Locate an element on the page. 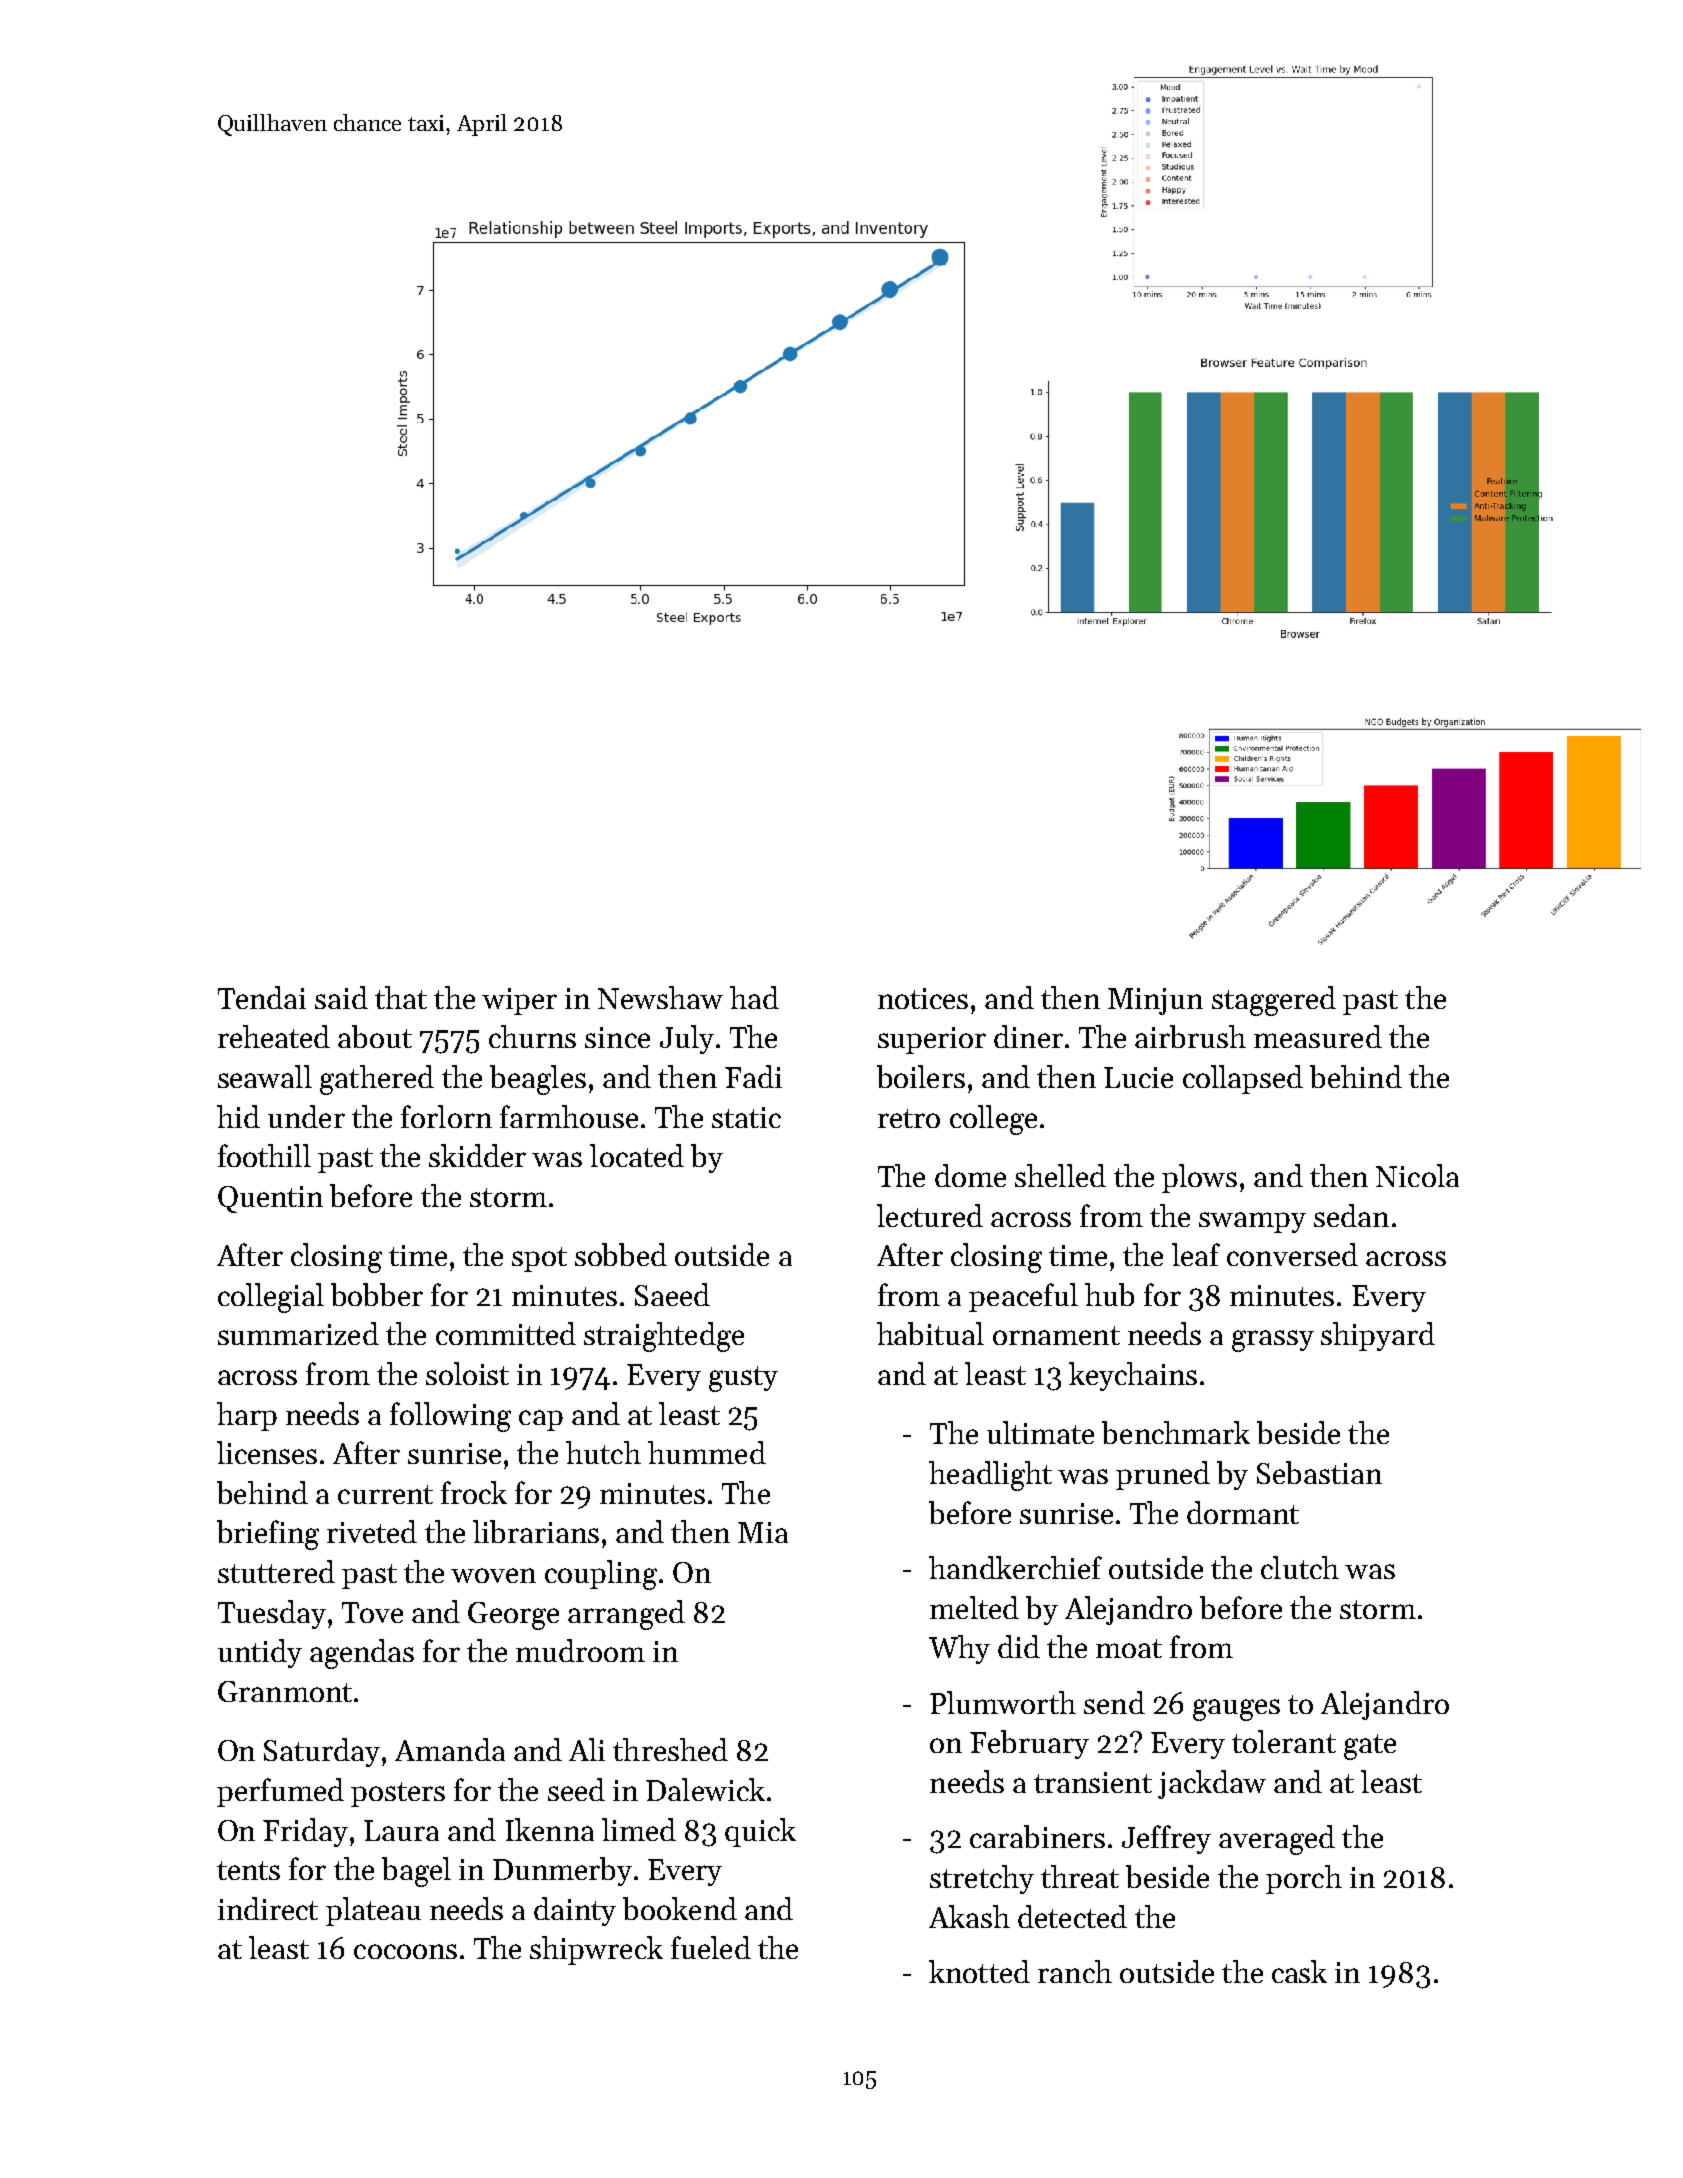 The width and height of the document is (1683, 2178). cask is located at coordinates (1299, 1971).
